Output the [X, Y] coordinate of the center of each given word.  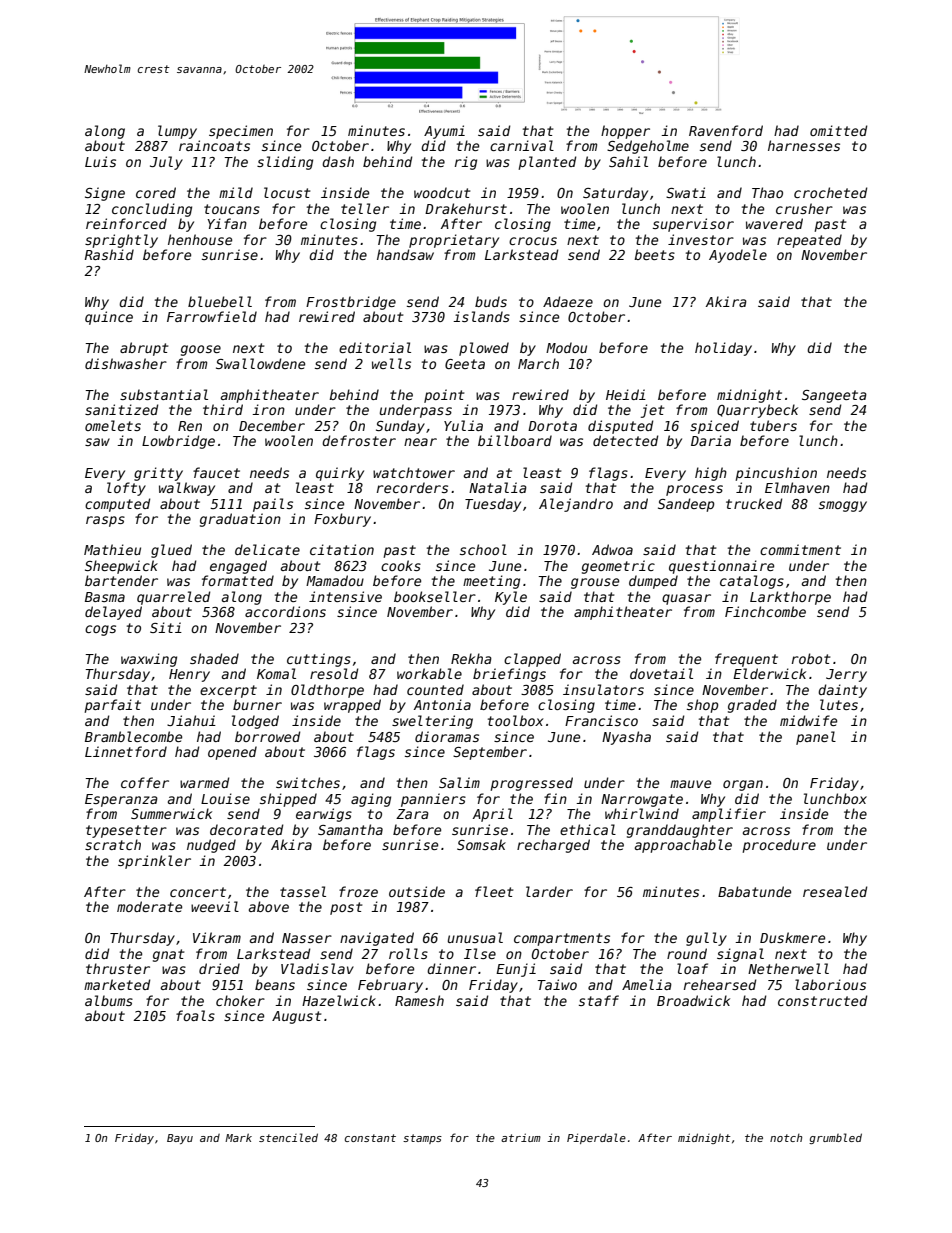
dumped [653, 582]
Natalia [498, 487]
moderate [149, 906]
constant [370, 1138]
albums [109, 1000]
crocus [533, 241]
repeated [809, 241]
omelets [113, 425]
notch [786, 1138]
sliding [285, 163]
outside [417, 891]
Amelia [647, 984]
